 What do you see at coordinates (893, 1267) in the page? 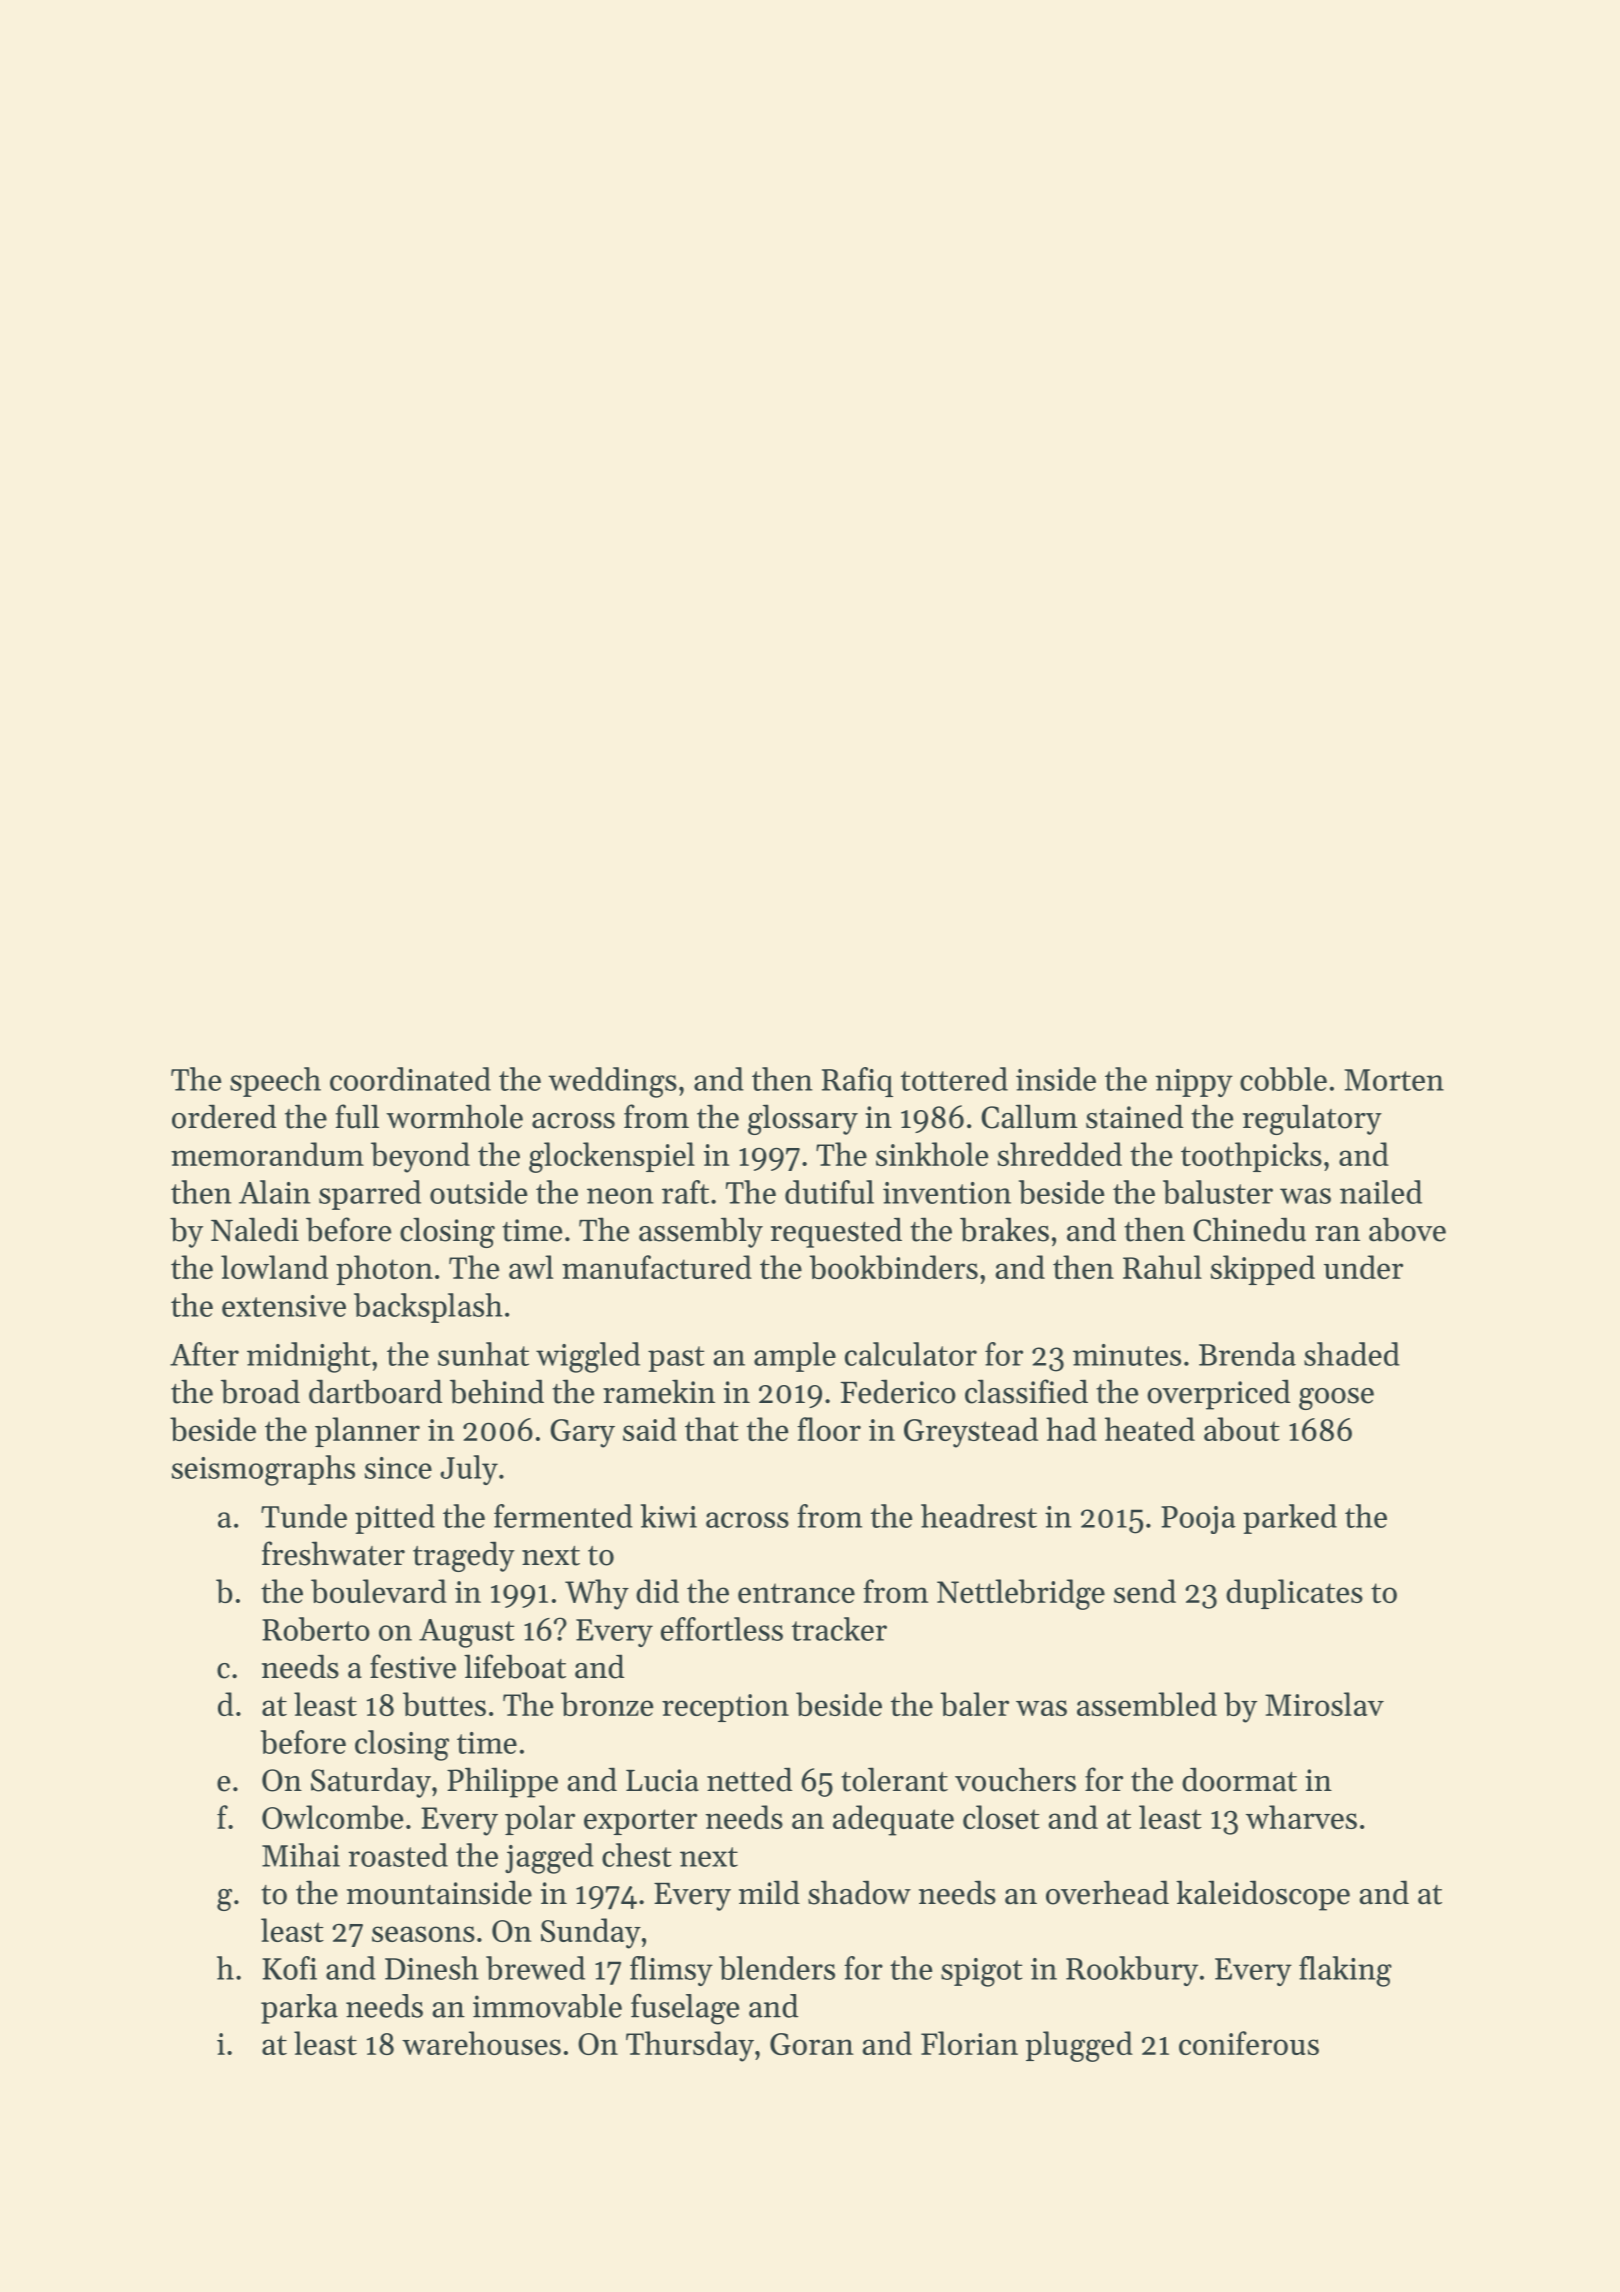
I see `bookbinders` at bounding box center [893, 1267].
